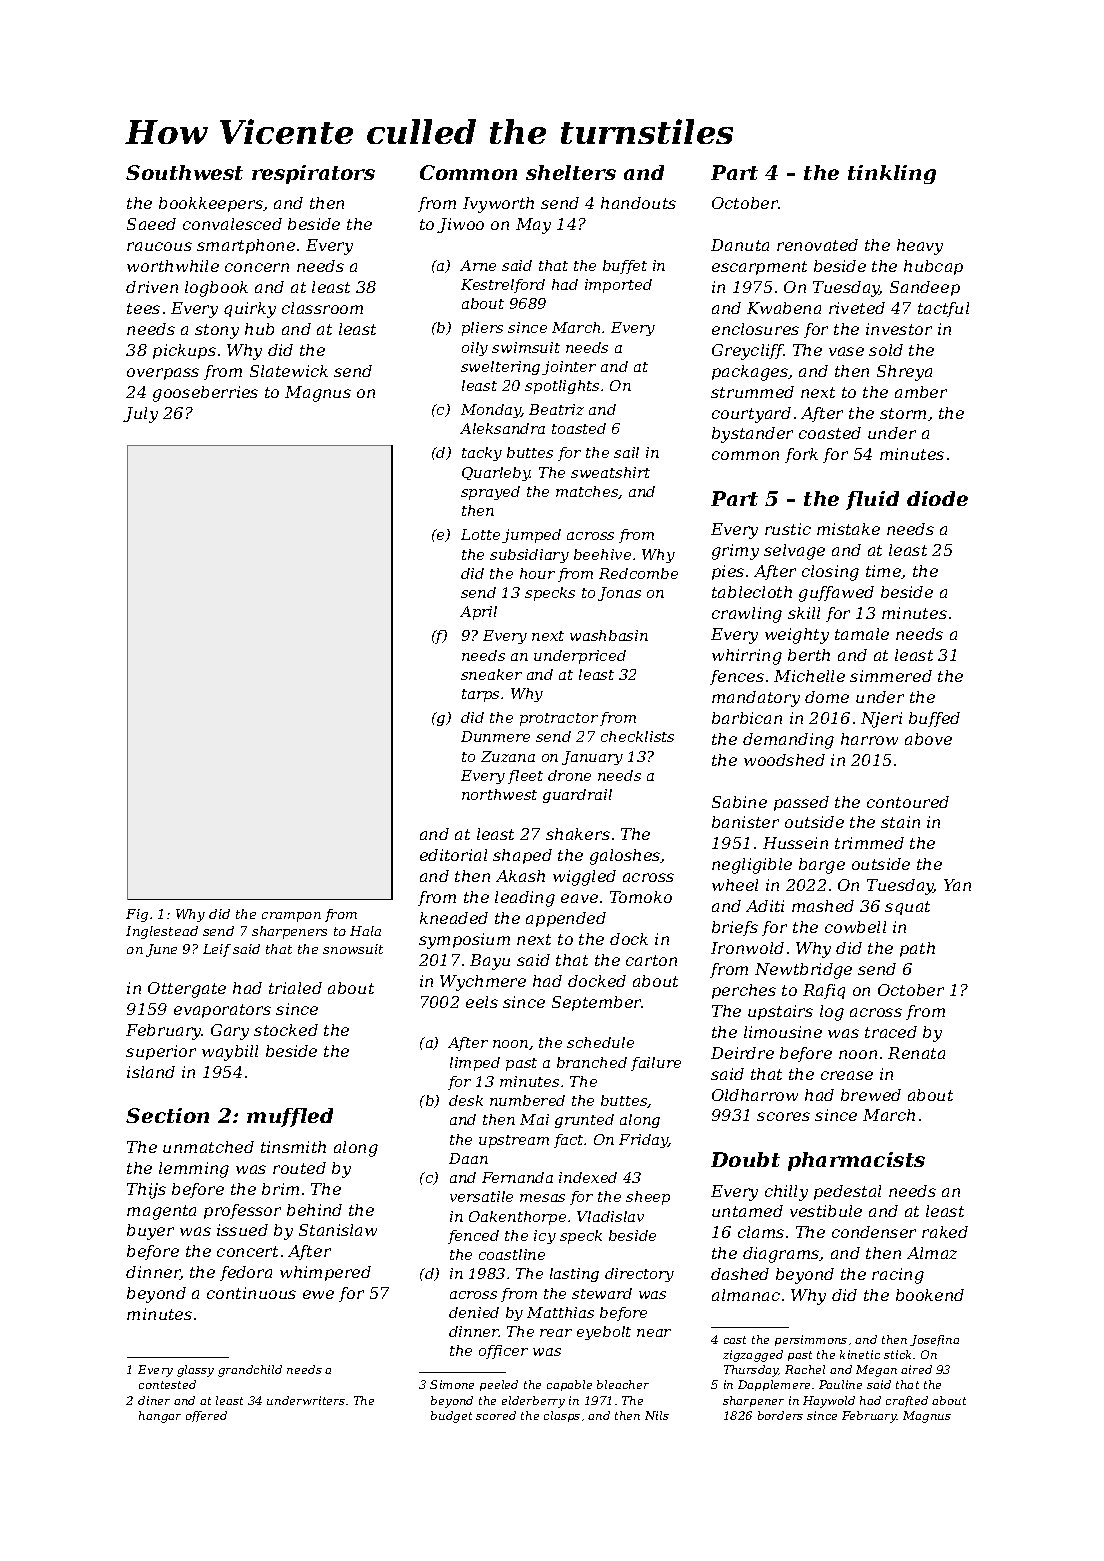 The width and height of the screenshot is (1104, 1561). I want to click on budget, so click(451, 1417).
